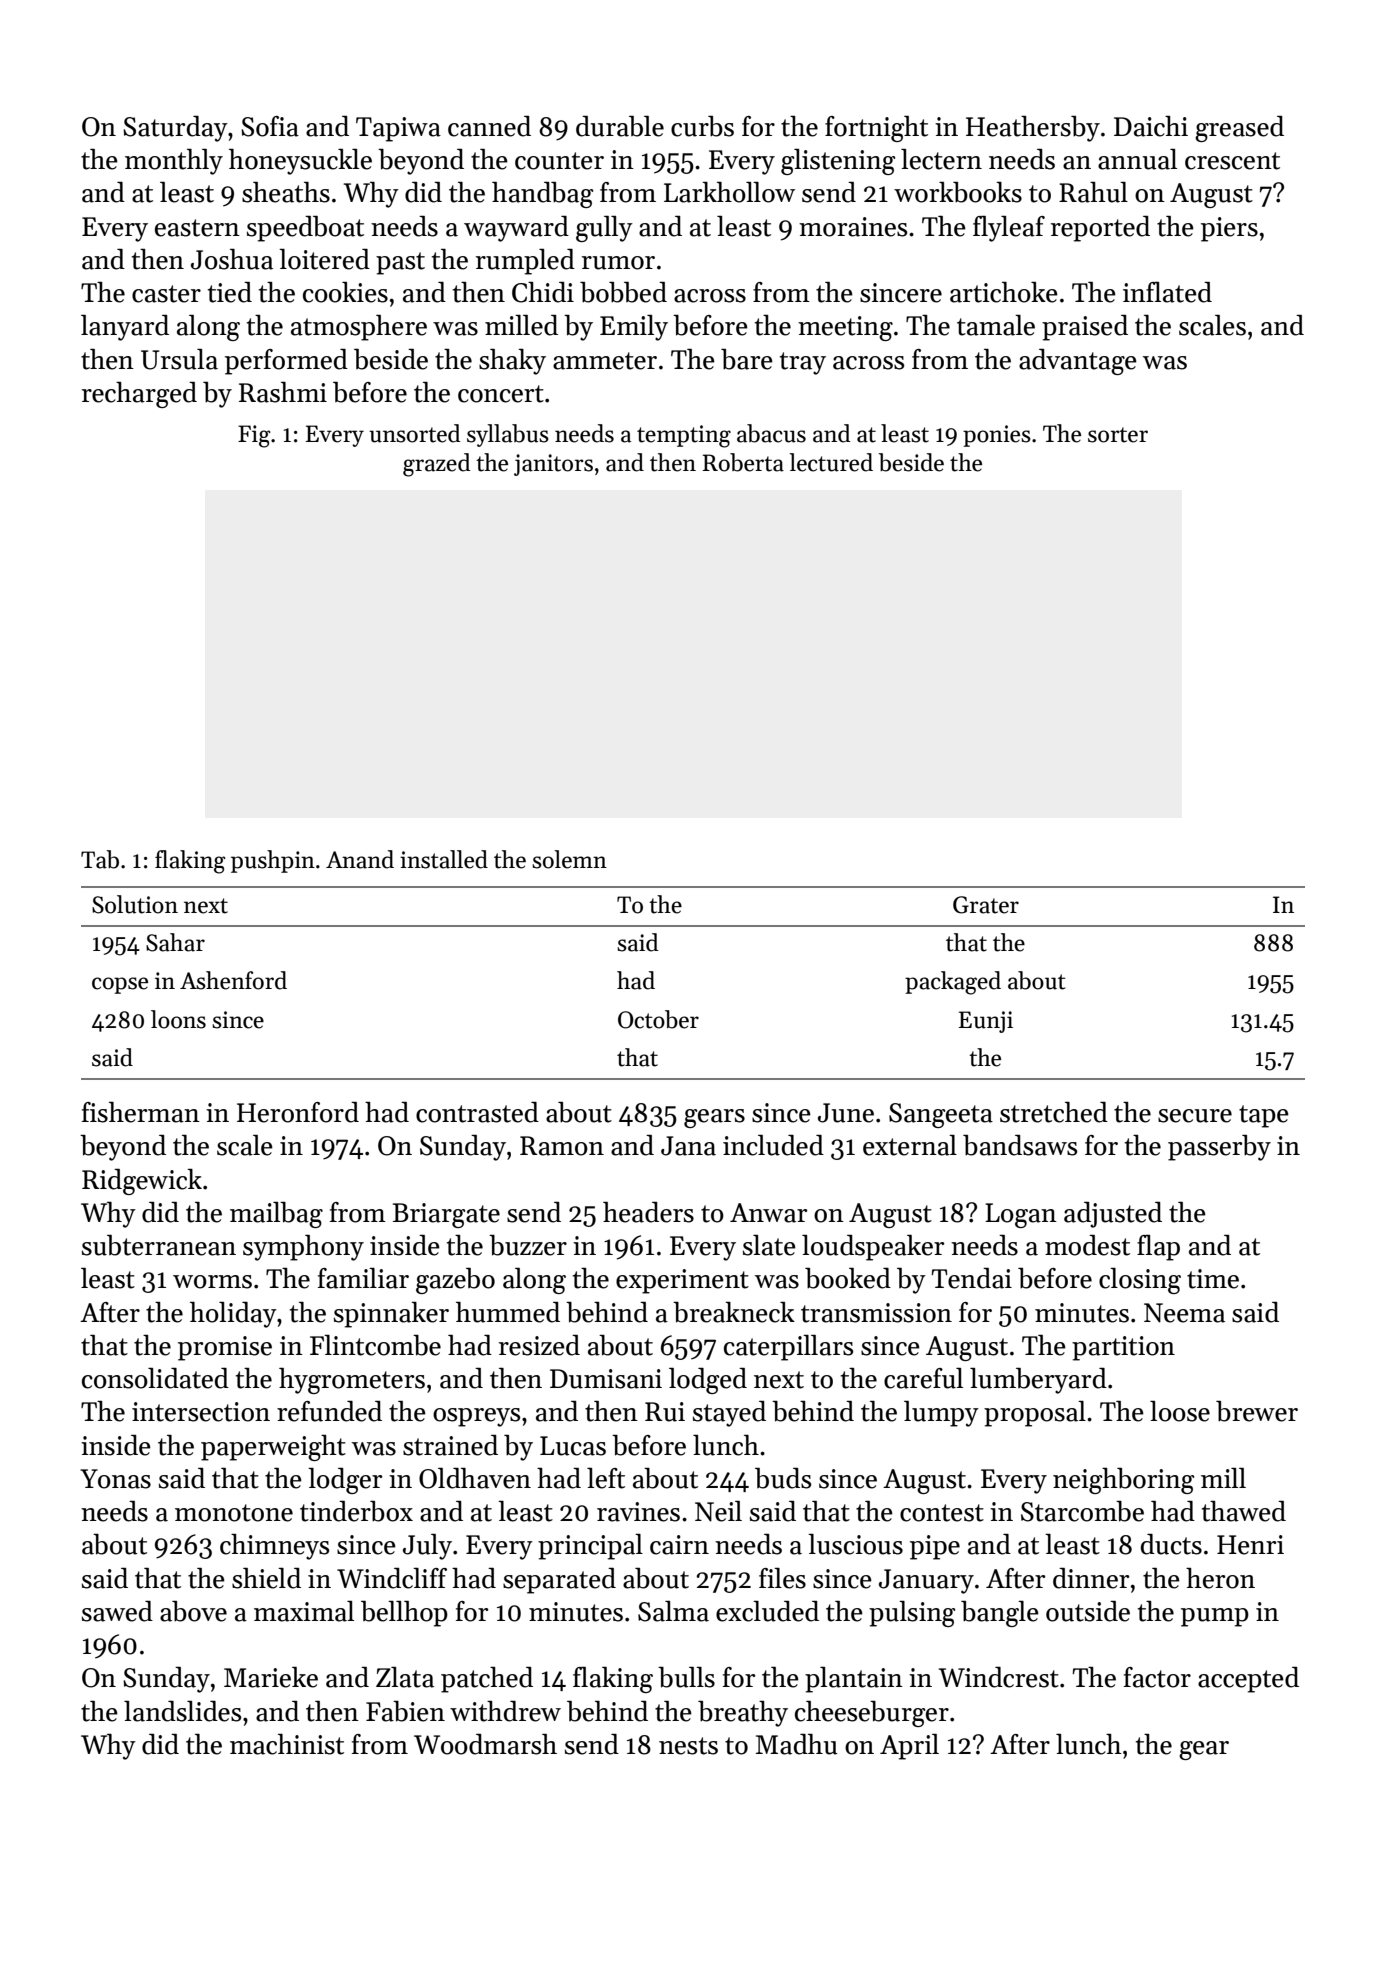 The image size is (1386, 1969). Describe the element at coordinates (1239, 129) in the document. I see `greased` at that location.
